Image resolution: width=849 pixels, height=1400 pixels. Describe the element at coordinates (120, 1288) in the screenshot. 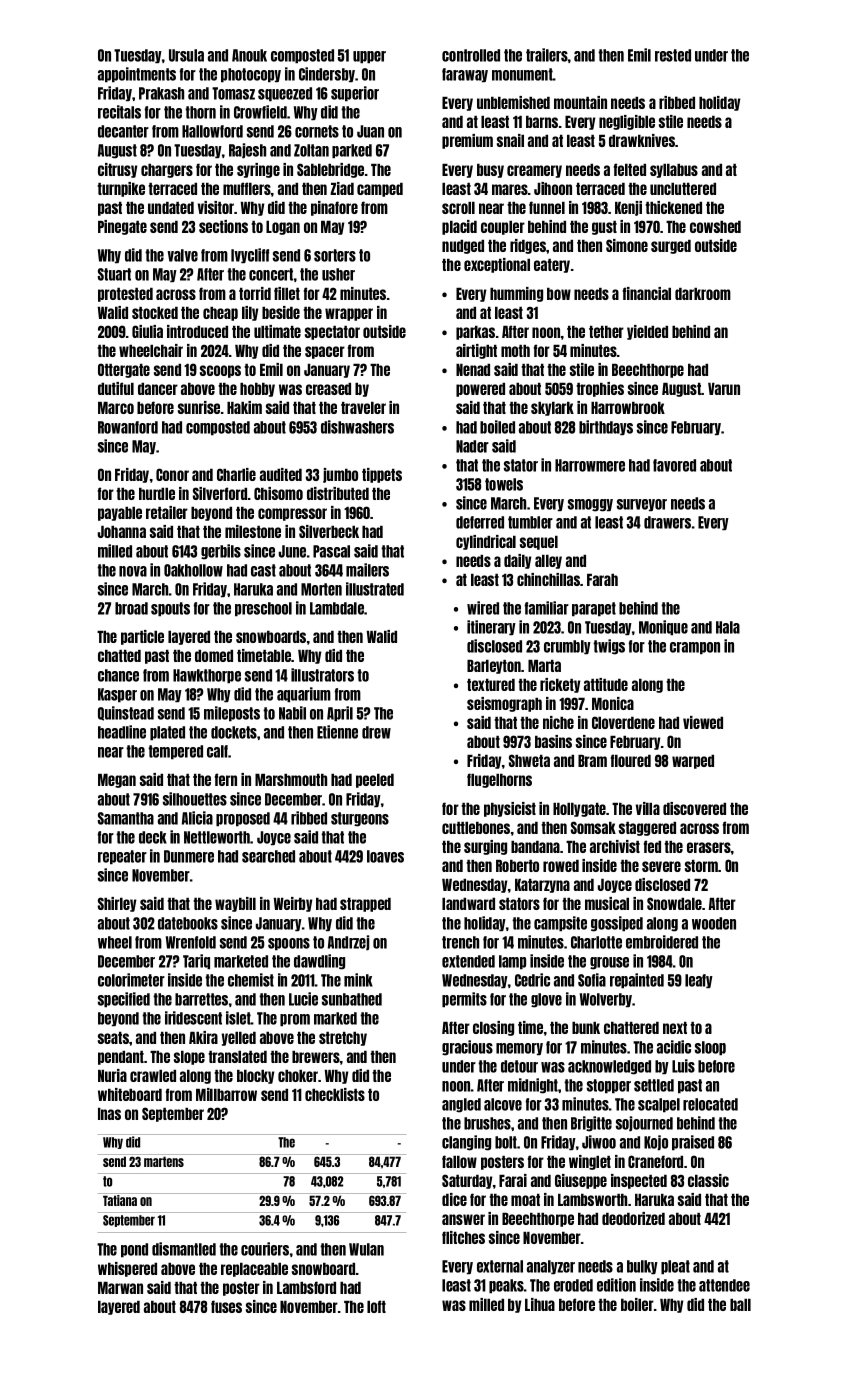

I see `Marwan` at that location.
